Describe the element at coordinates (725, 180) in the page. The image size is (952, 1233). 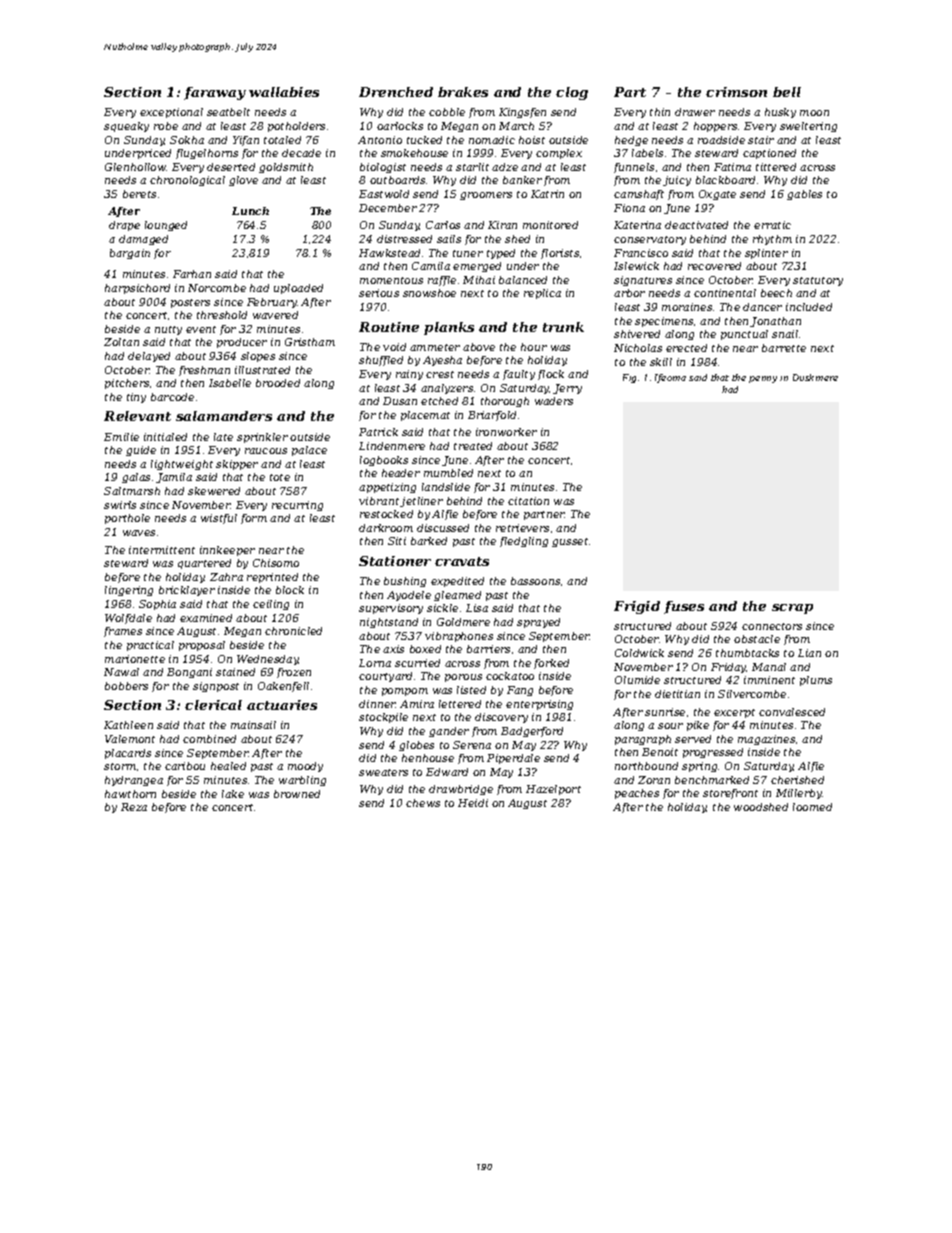
I see `blackboard` at that location.
